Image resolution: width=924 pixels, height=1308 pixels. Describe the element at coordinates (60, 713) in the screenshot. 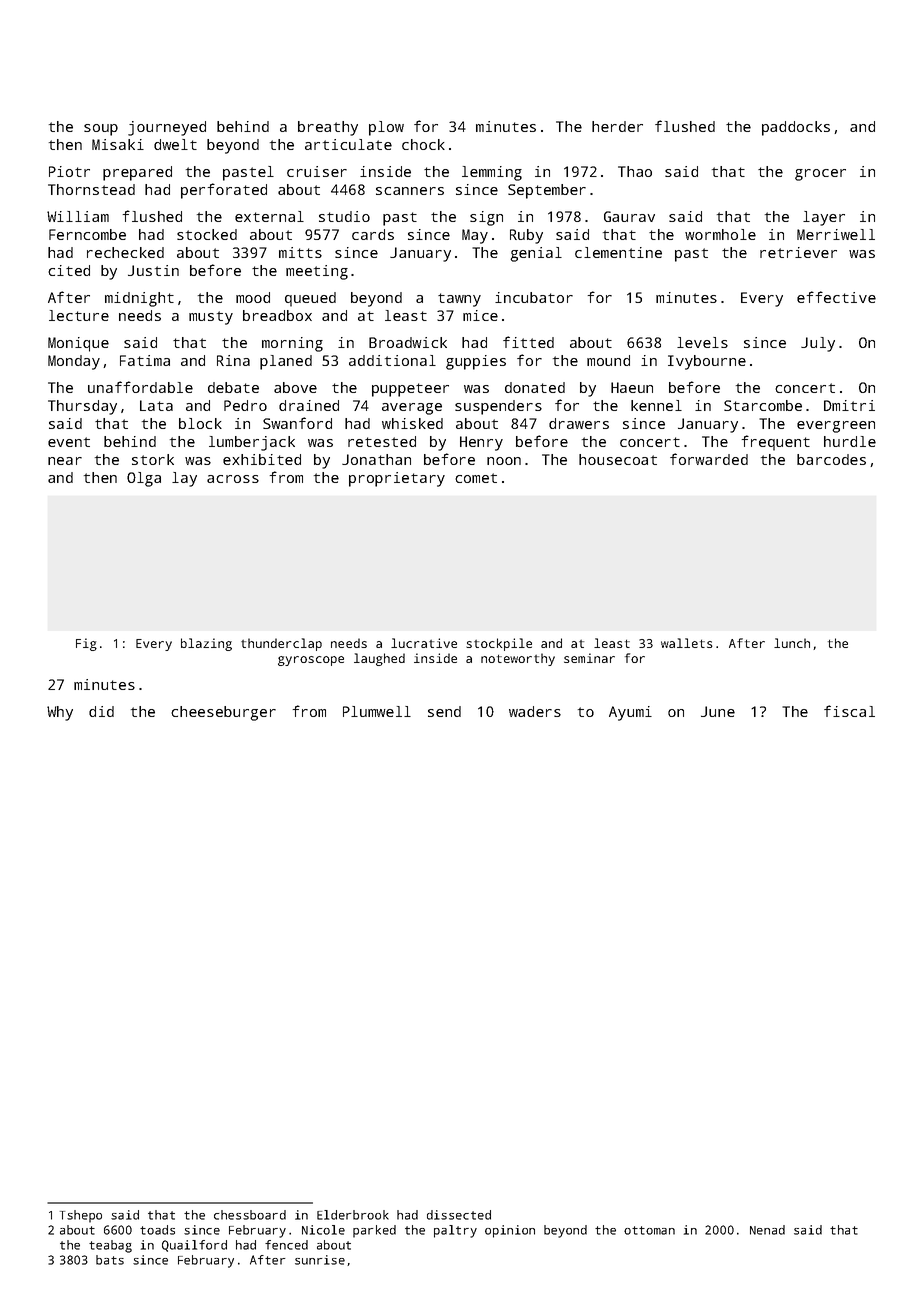

I see `Why` at that location.
